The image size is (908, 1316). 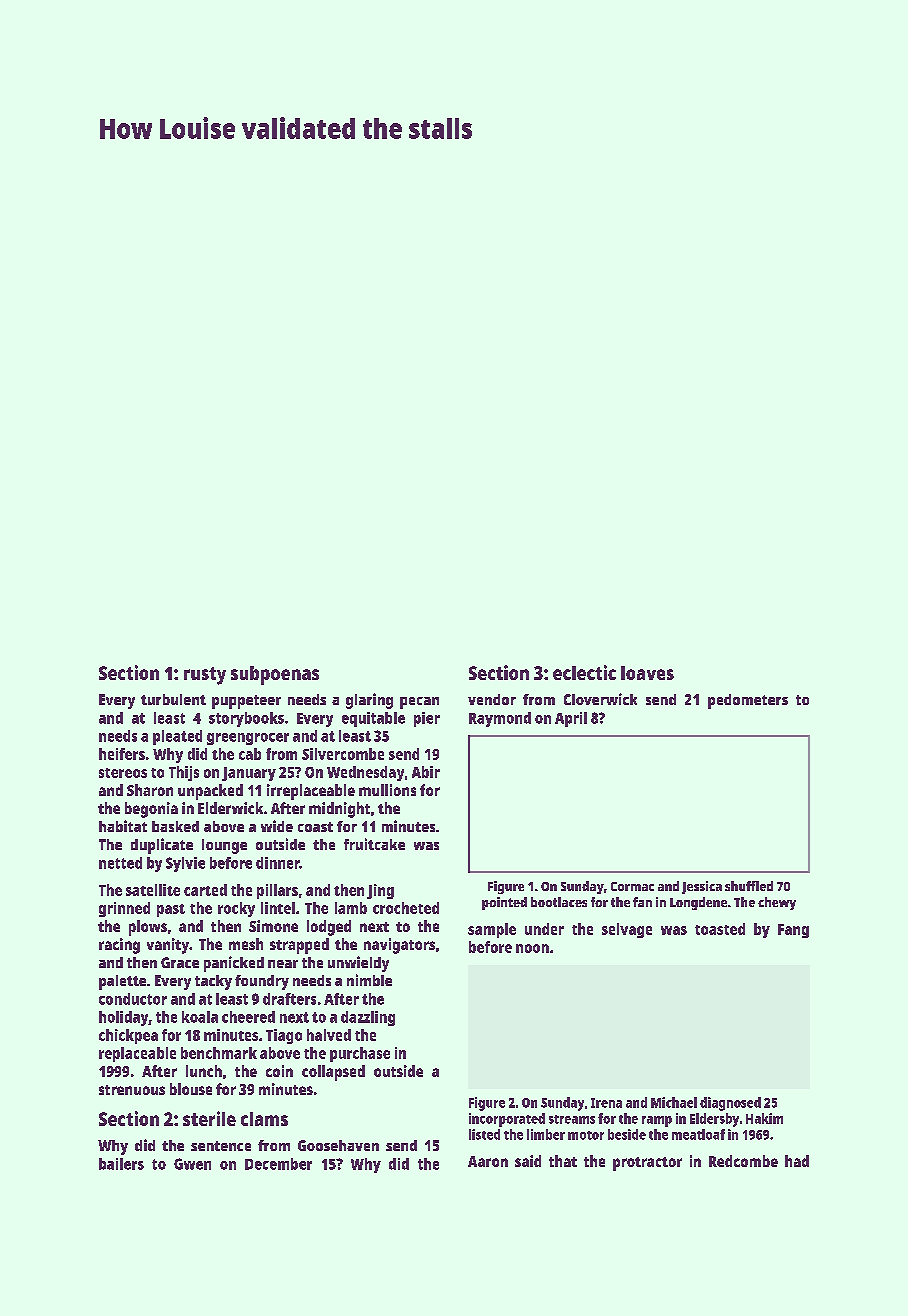 What do you see at coordinates (793, 931) in the document?
I see `Fang` at bounding box center [793, 931].
